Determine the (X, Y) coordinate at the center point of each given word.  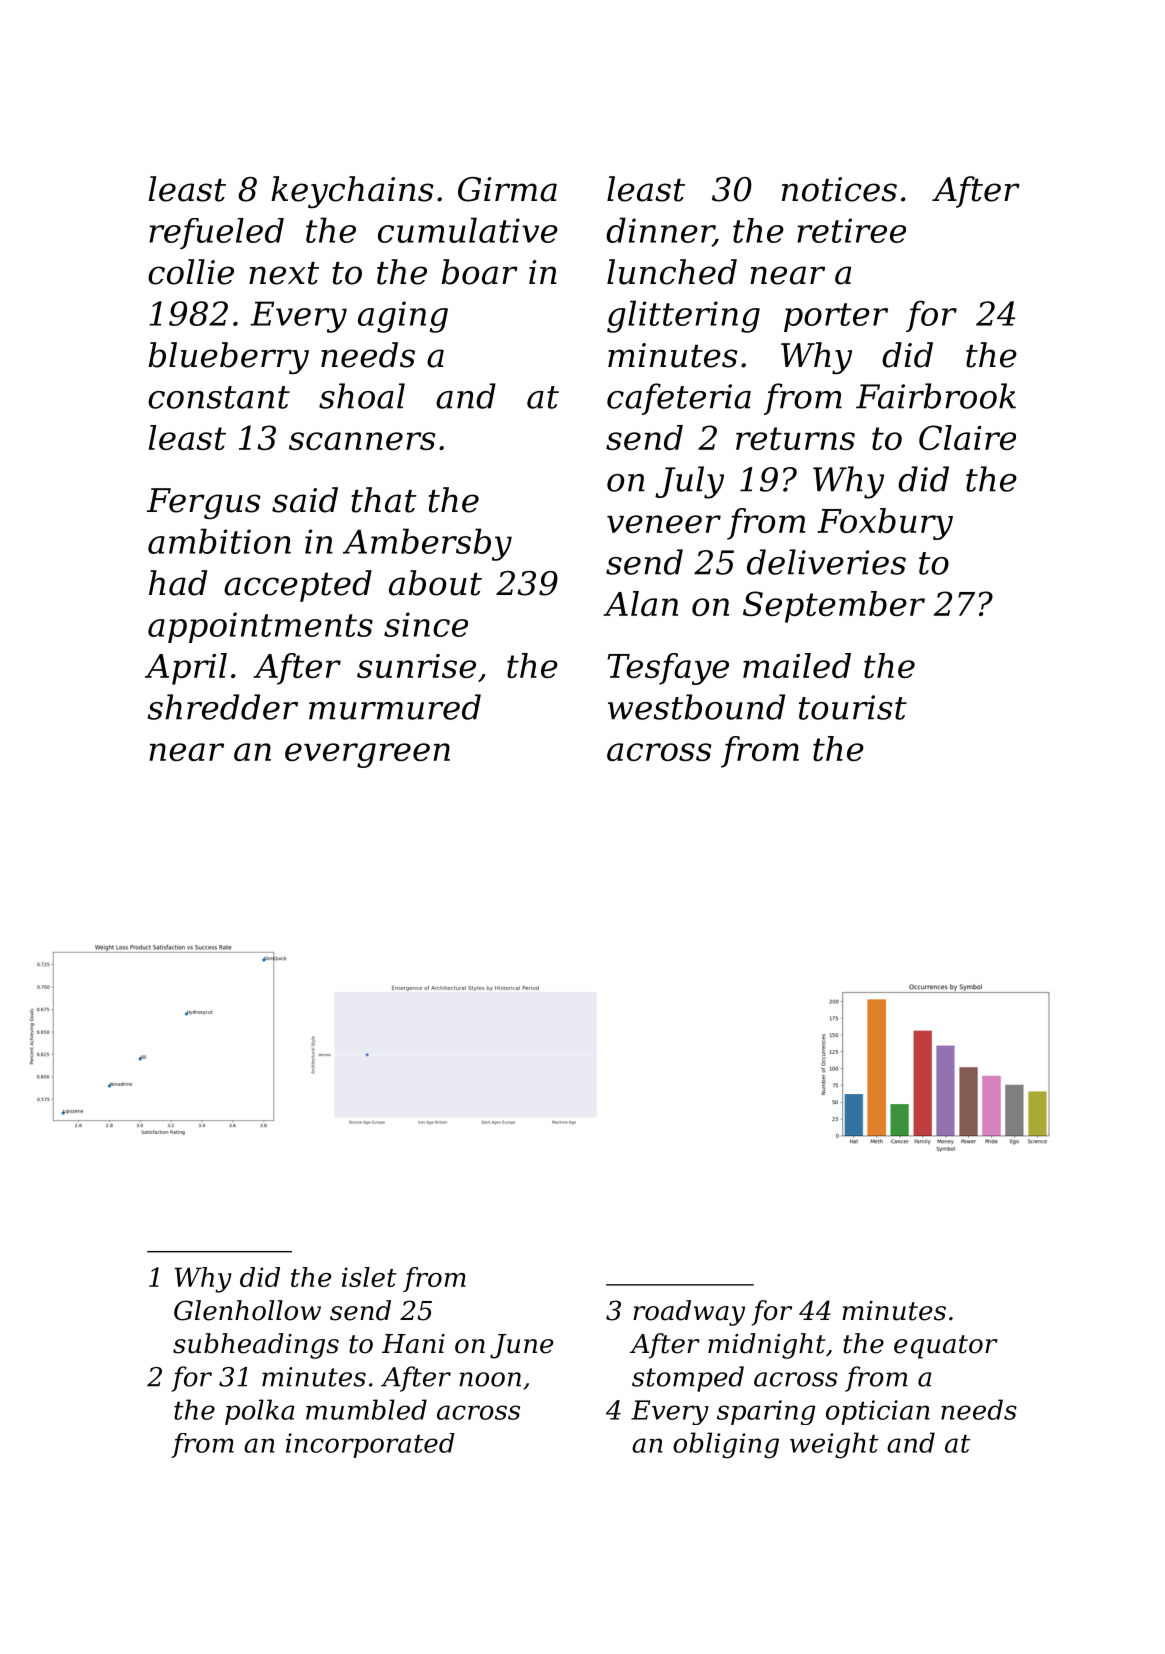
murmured (395, 707)
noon (490, 1379)
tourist (853, 707)
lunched (672, 272)
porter (836, 317)
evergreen (367, 755)
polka (259, 1412)
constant (219, 397)
